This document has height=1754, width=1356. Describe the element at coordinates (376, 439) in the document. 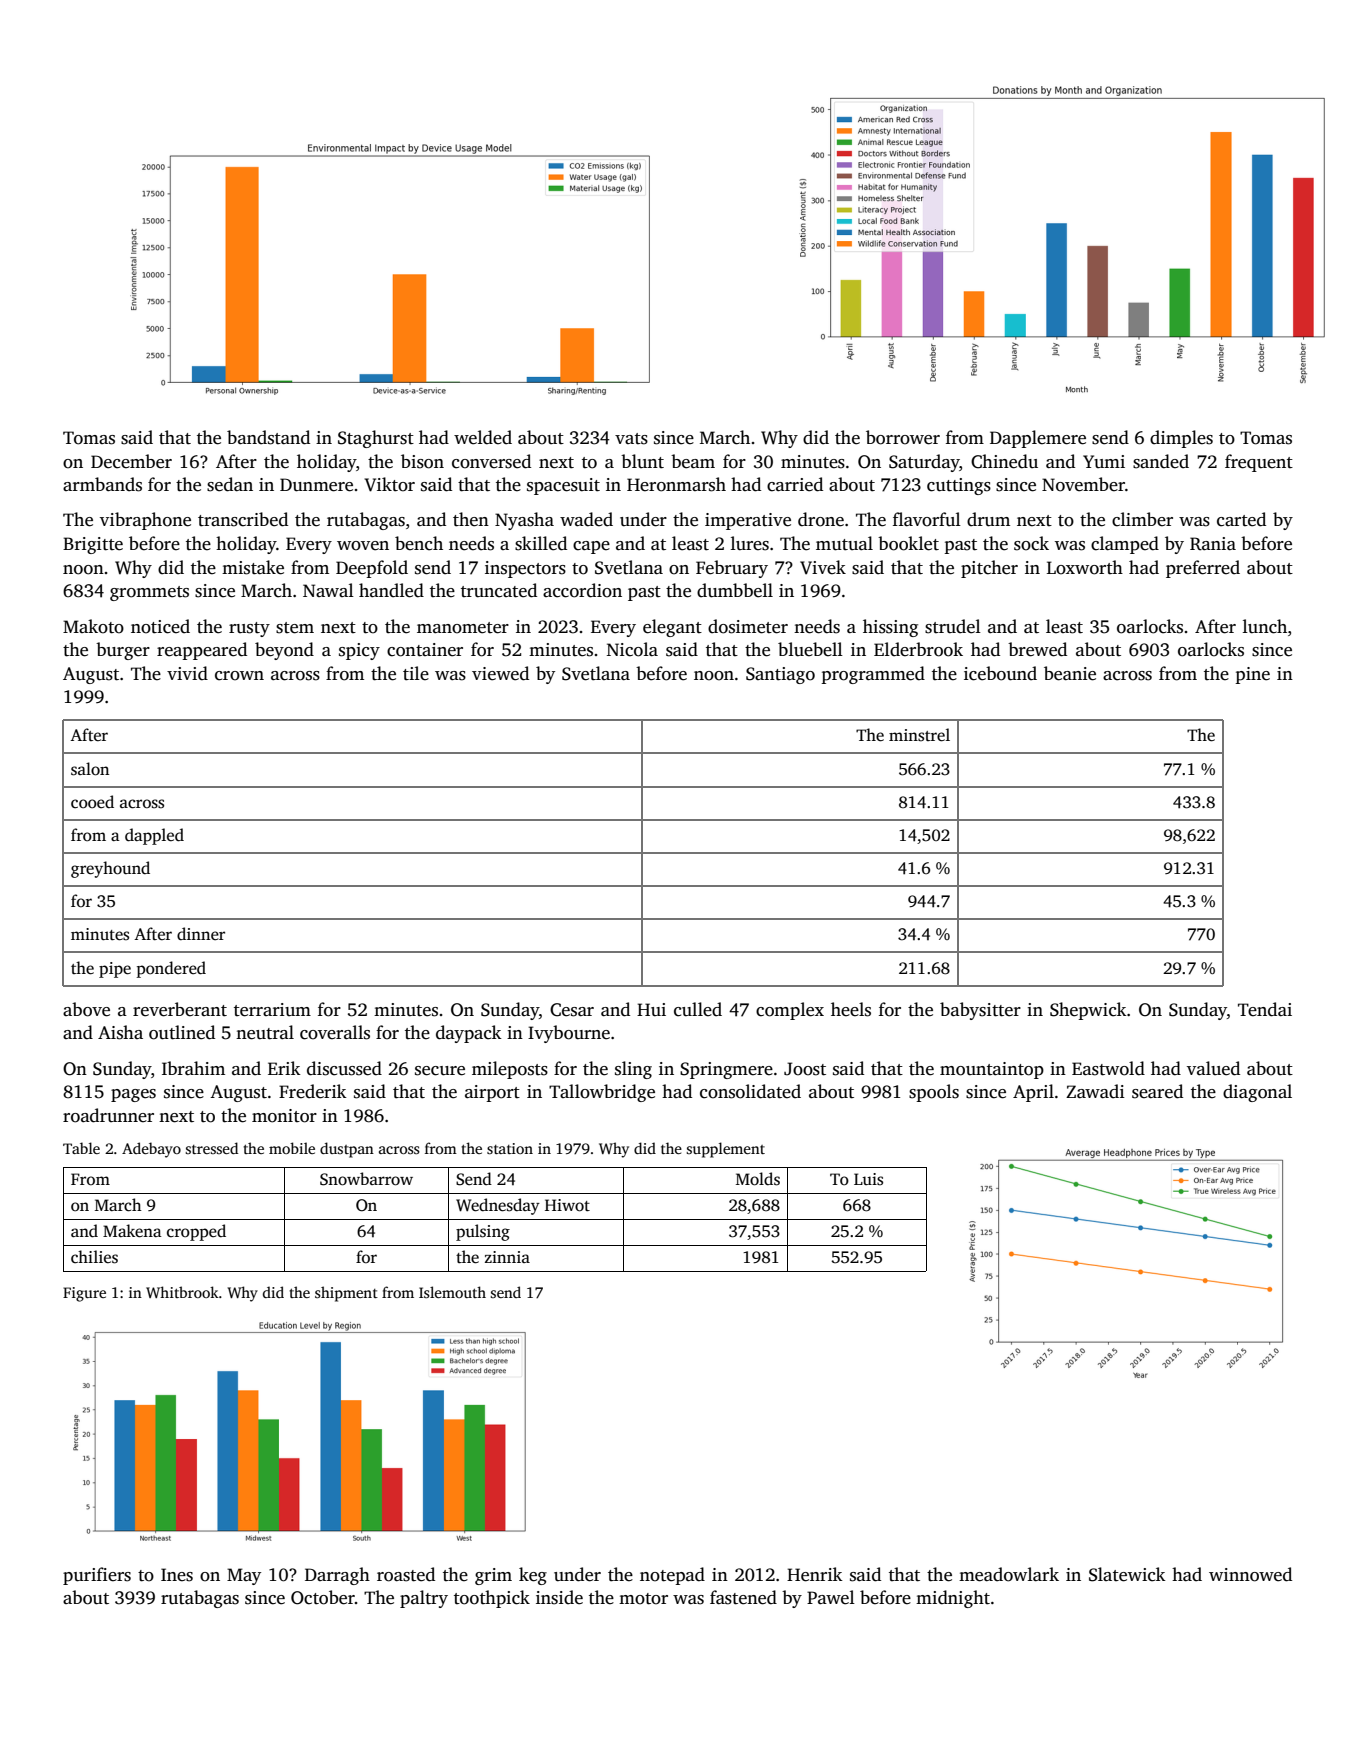

I see `Staghurst` at that location.
